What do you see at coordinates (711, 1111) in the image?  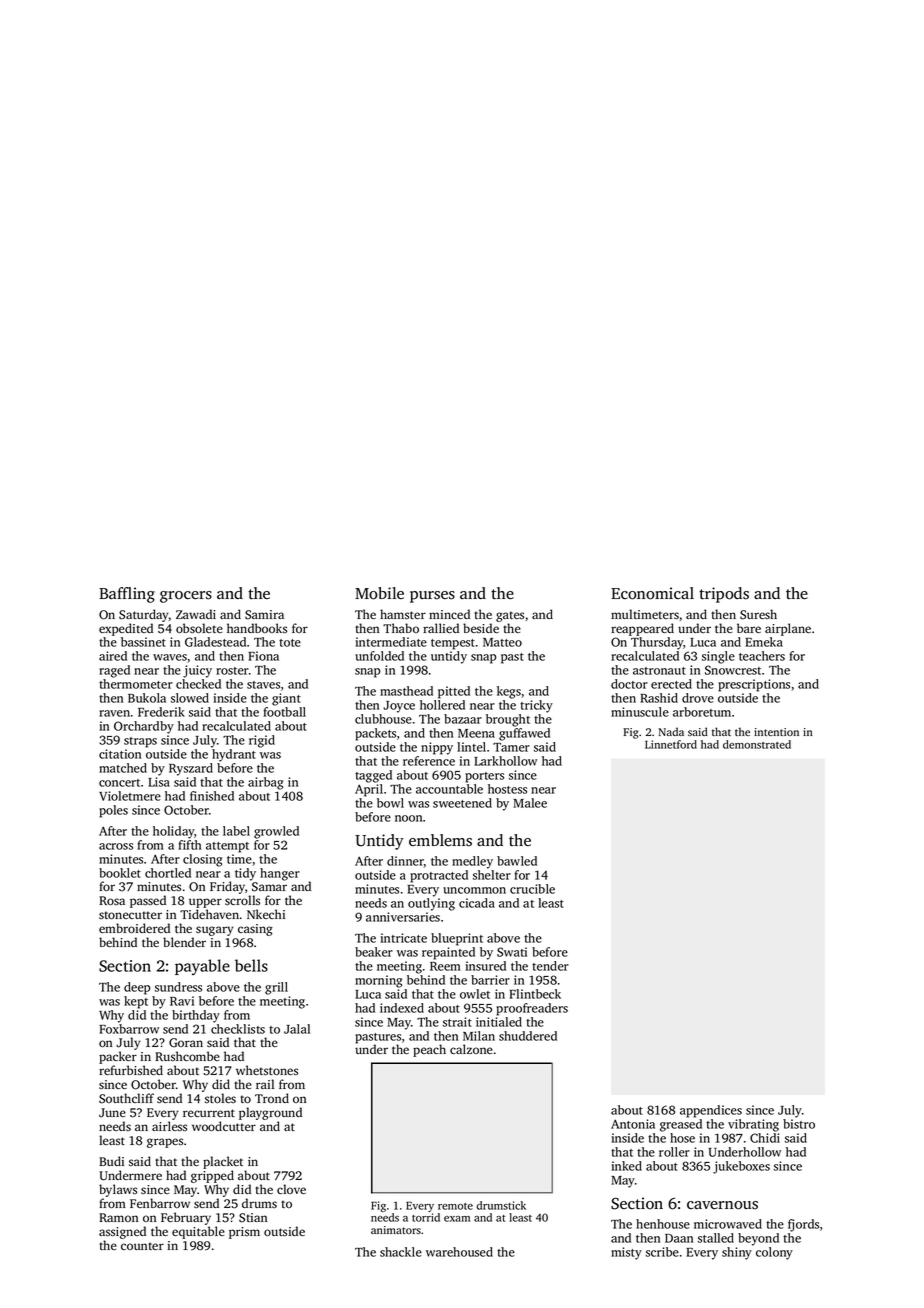 I see `appendices` at bounding box center [711, 1111].
